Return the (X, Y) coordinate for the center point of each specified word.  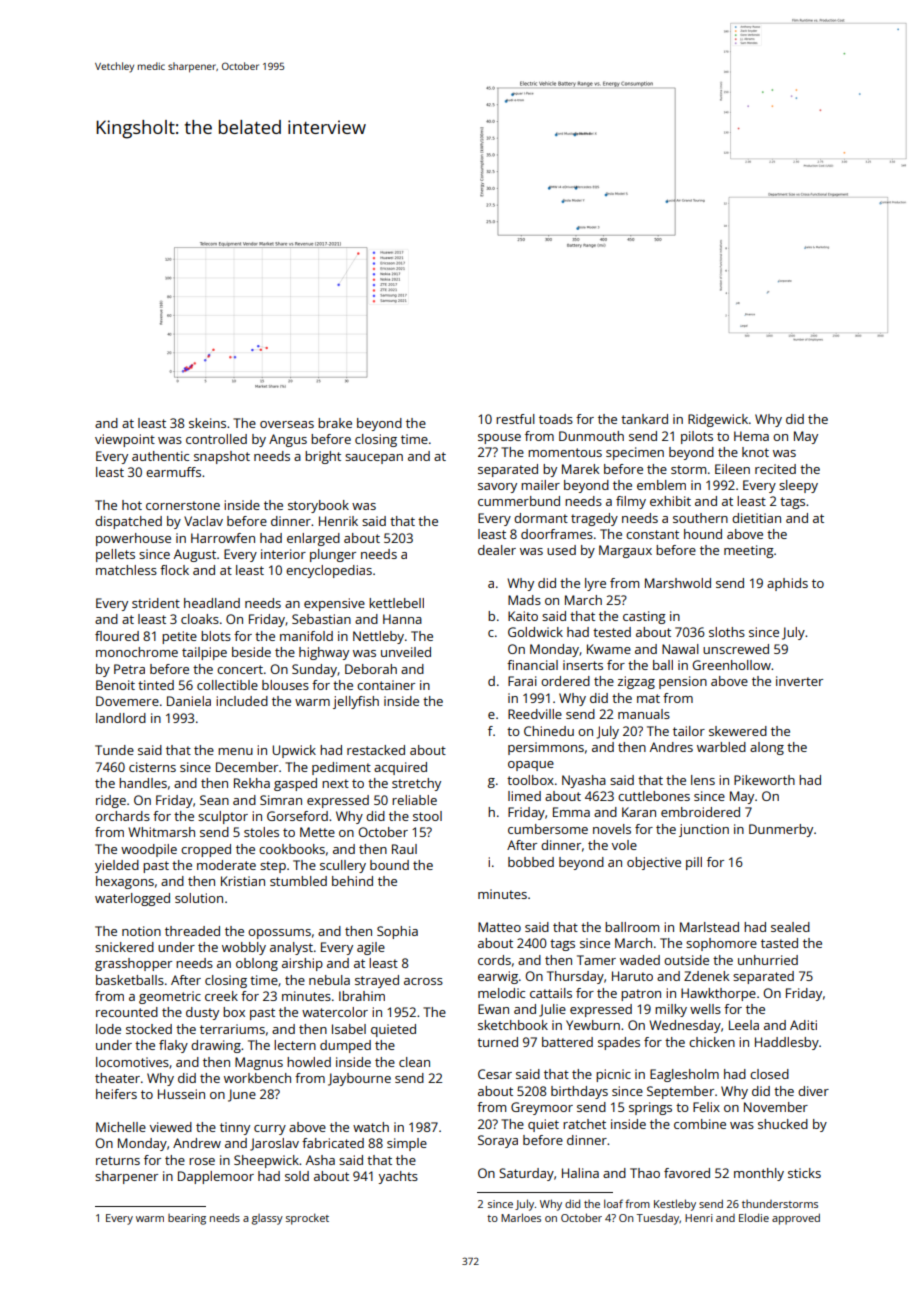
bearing (187, 1219)
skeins (207, 423)
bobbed (531, 862)
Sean (214, 800)
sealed (790, 927)
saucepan (374, 459)
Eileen (732, 469)
